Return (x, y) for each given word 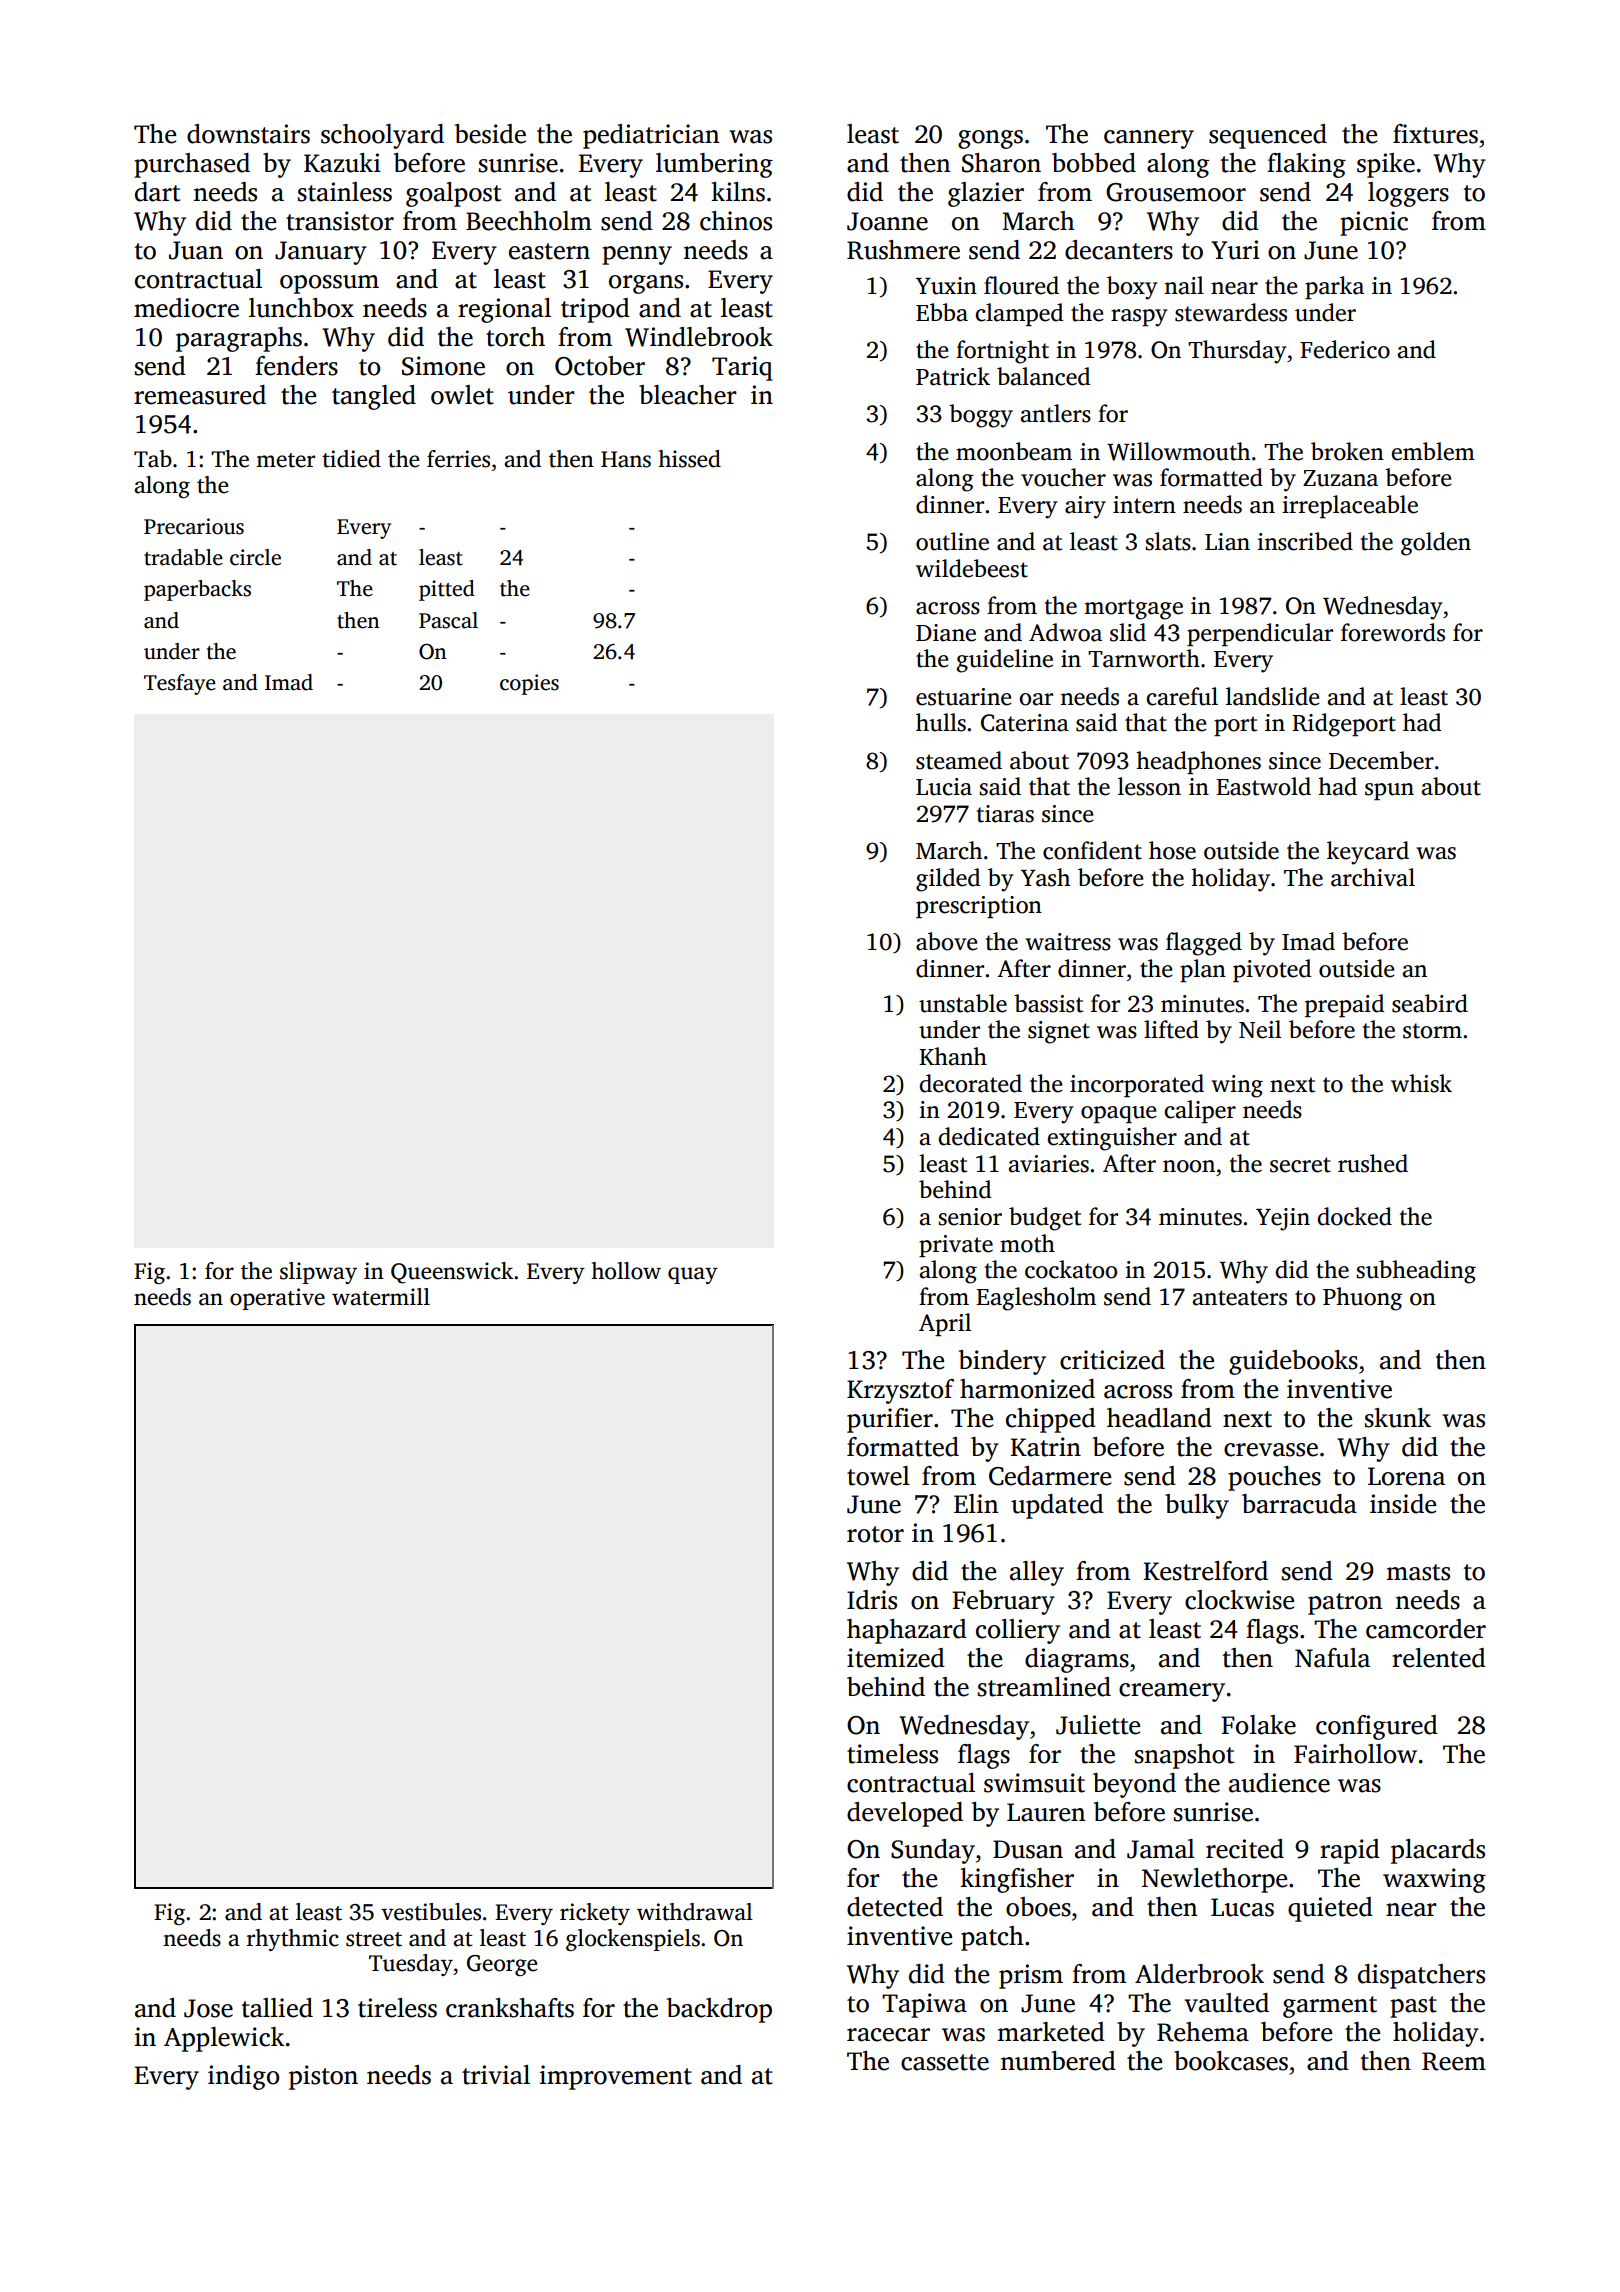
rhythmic (293, 1940)
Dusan (1028, 1849)
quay (693, 1275)
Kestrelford (1205, 1571)
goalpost (453, 194)
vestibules (431, 1912)
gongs (990, 139)
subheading (1416, 1272)
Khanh (953, 1056)
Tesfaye (180, 684)
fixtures (1435, 134)
